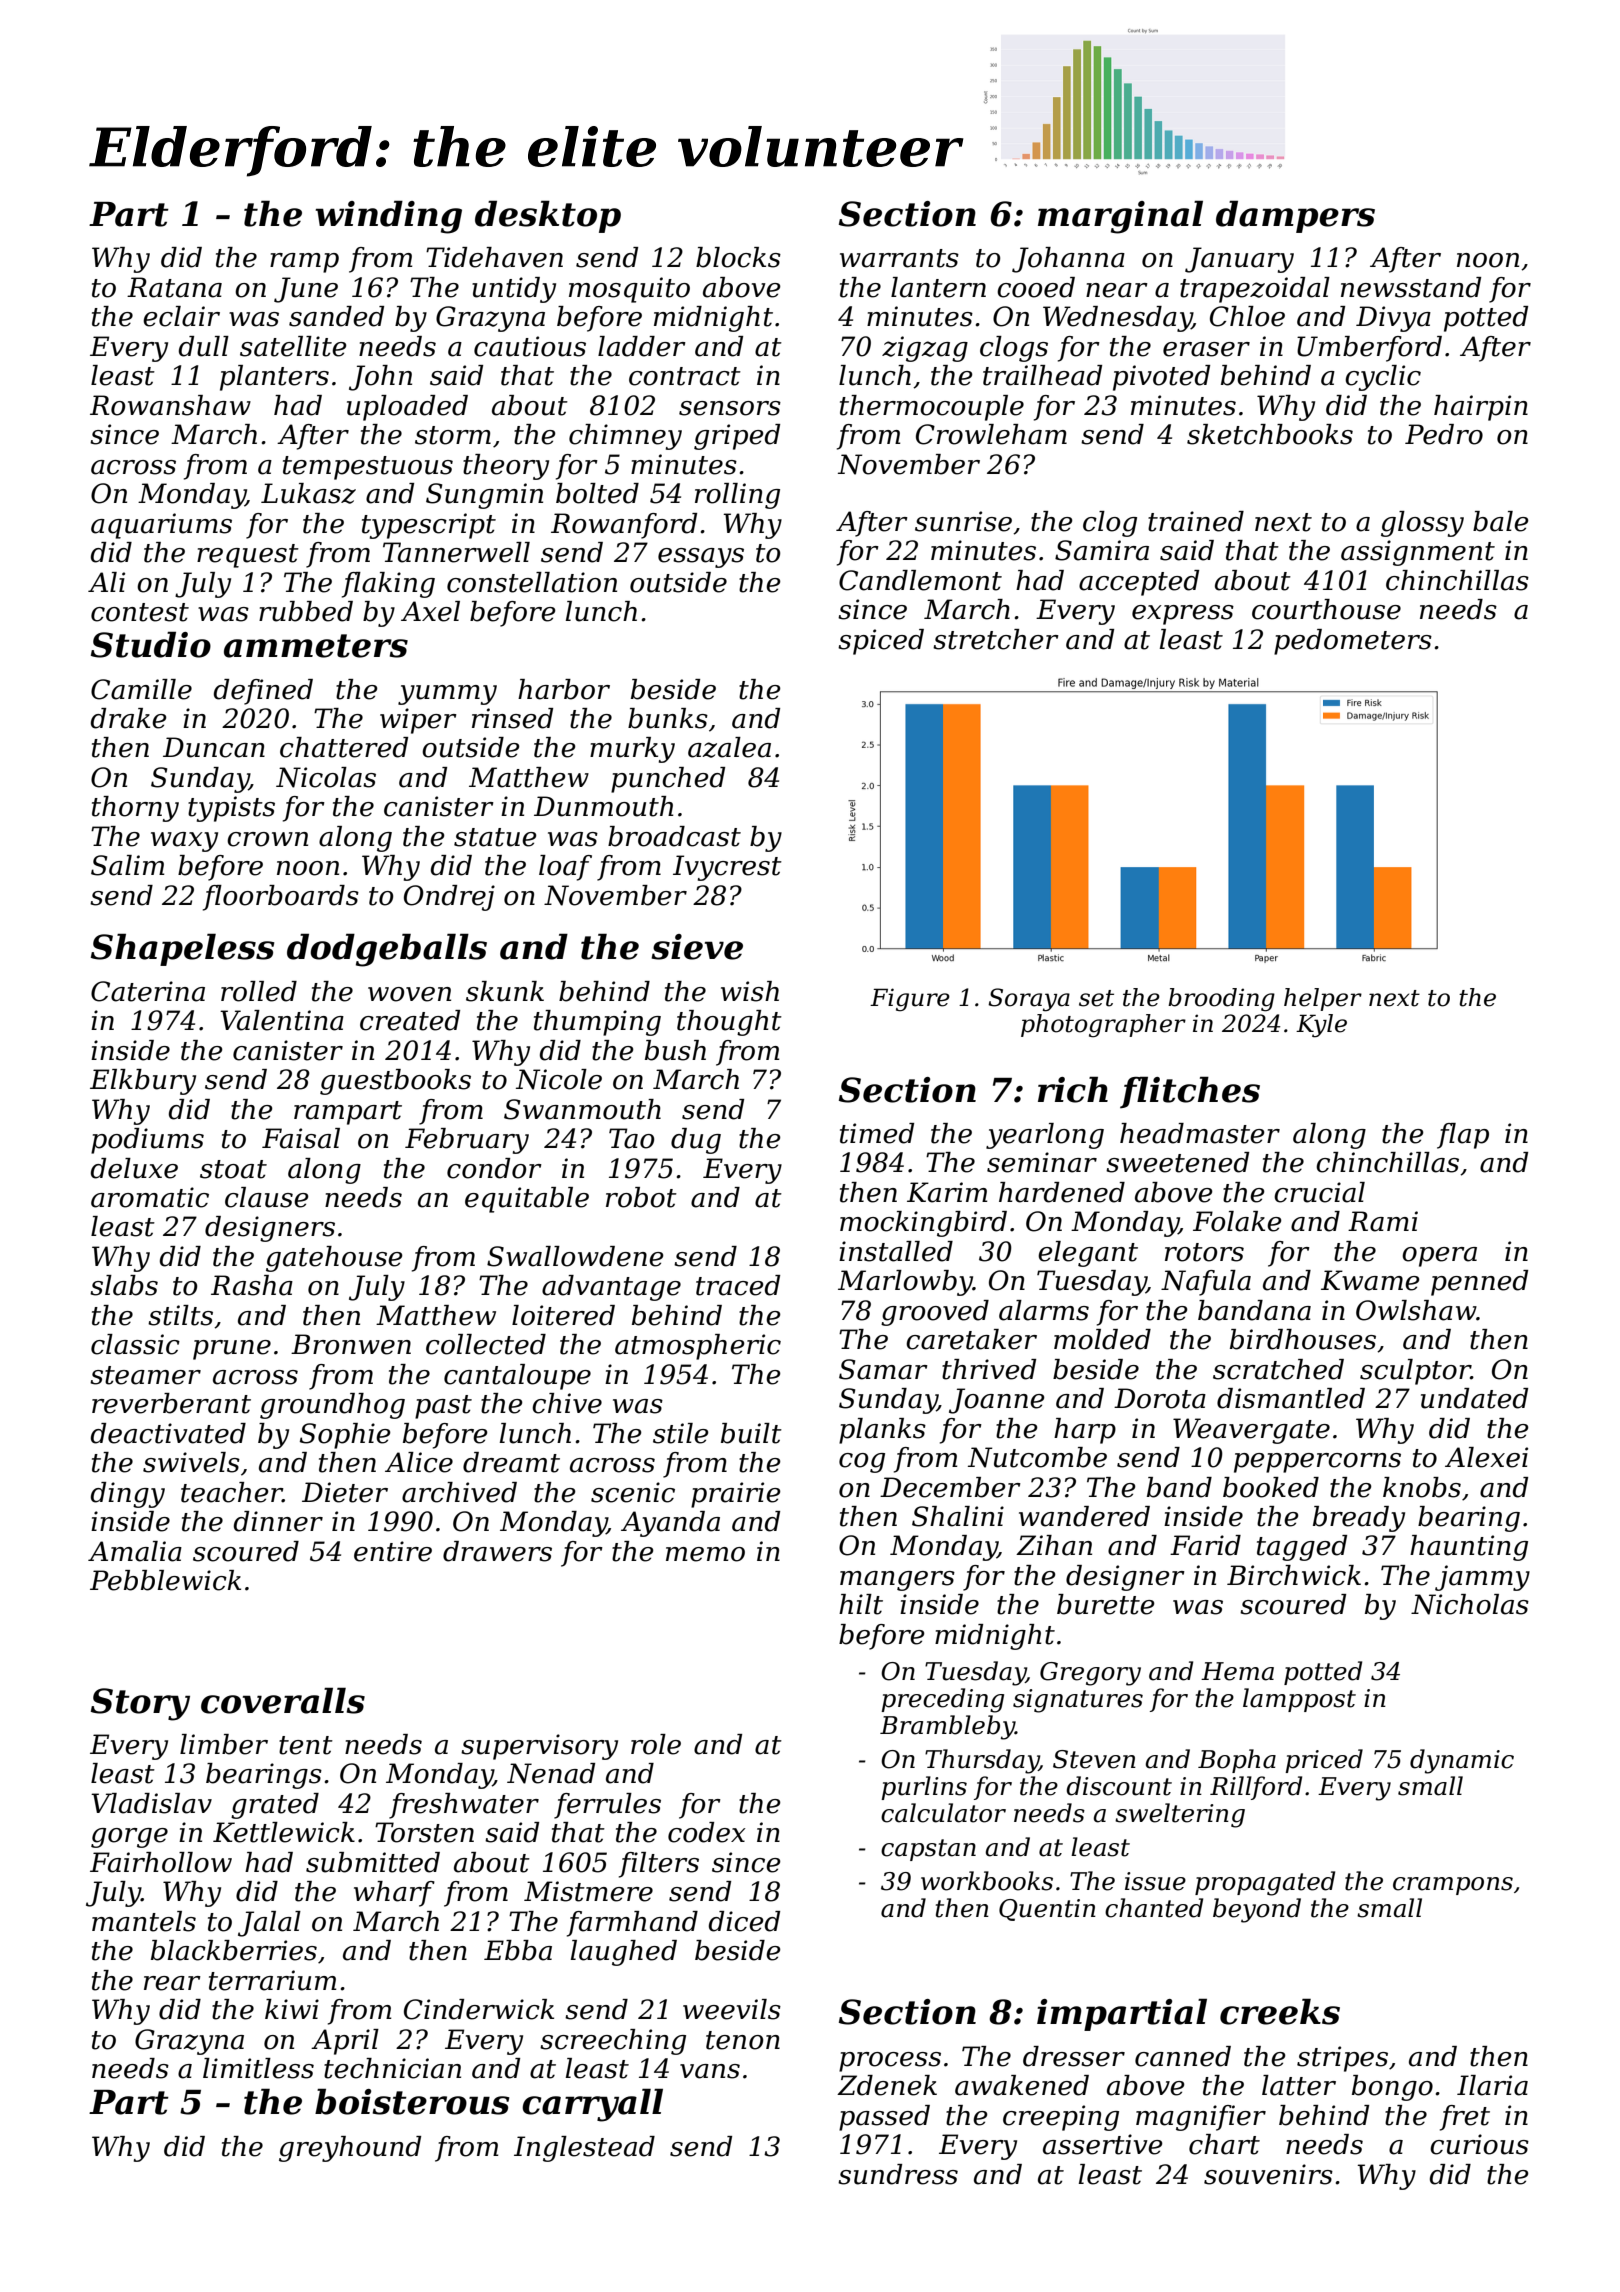  Describe the element at coordinates (191, 1462) in the screenshot. I see `swivels` at that location.
